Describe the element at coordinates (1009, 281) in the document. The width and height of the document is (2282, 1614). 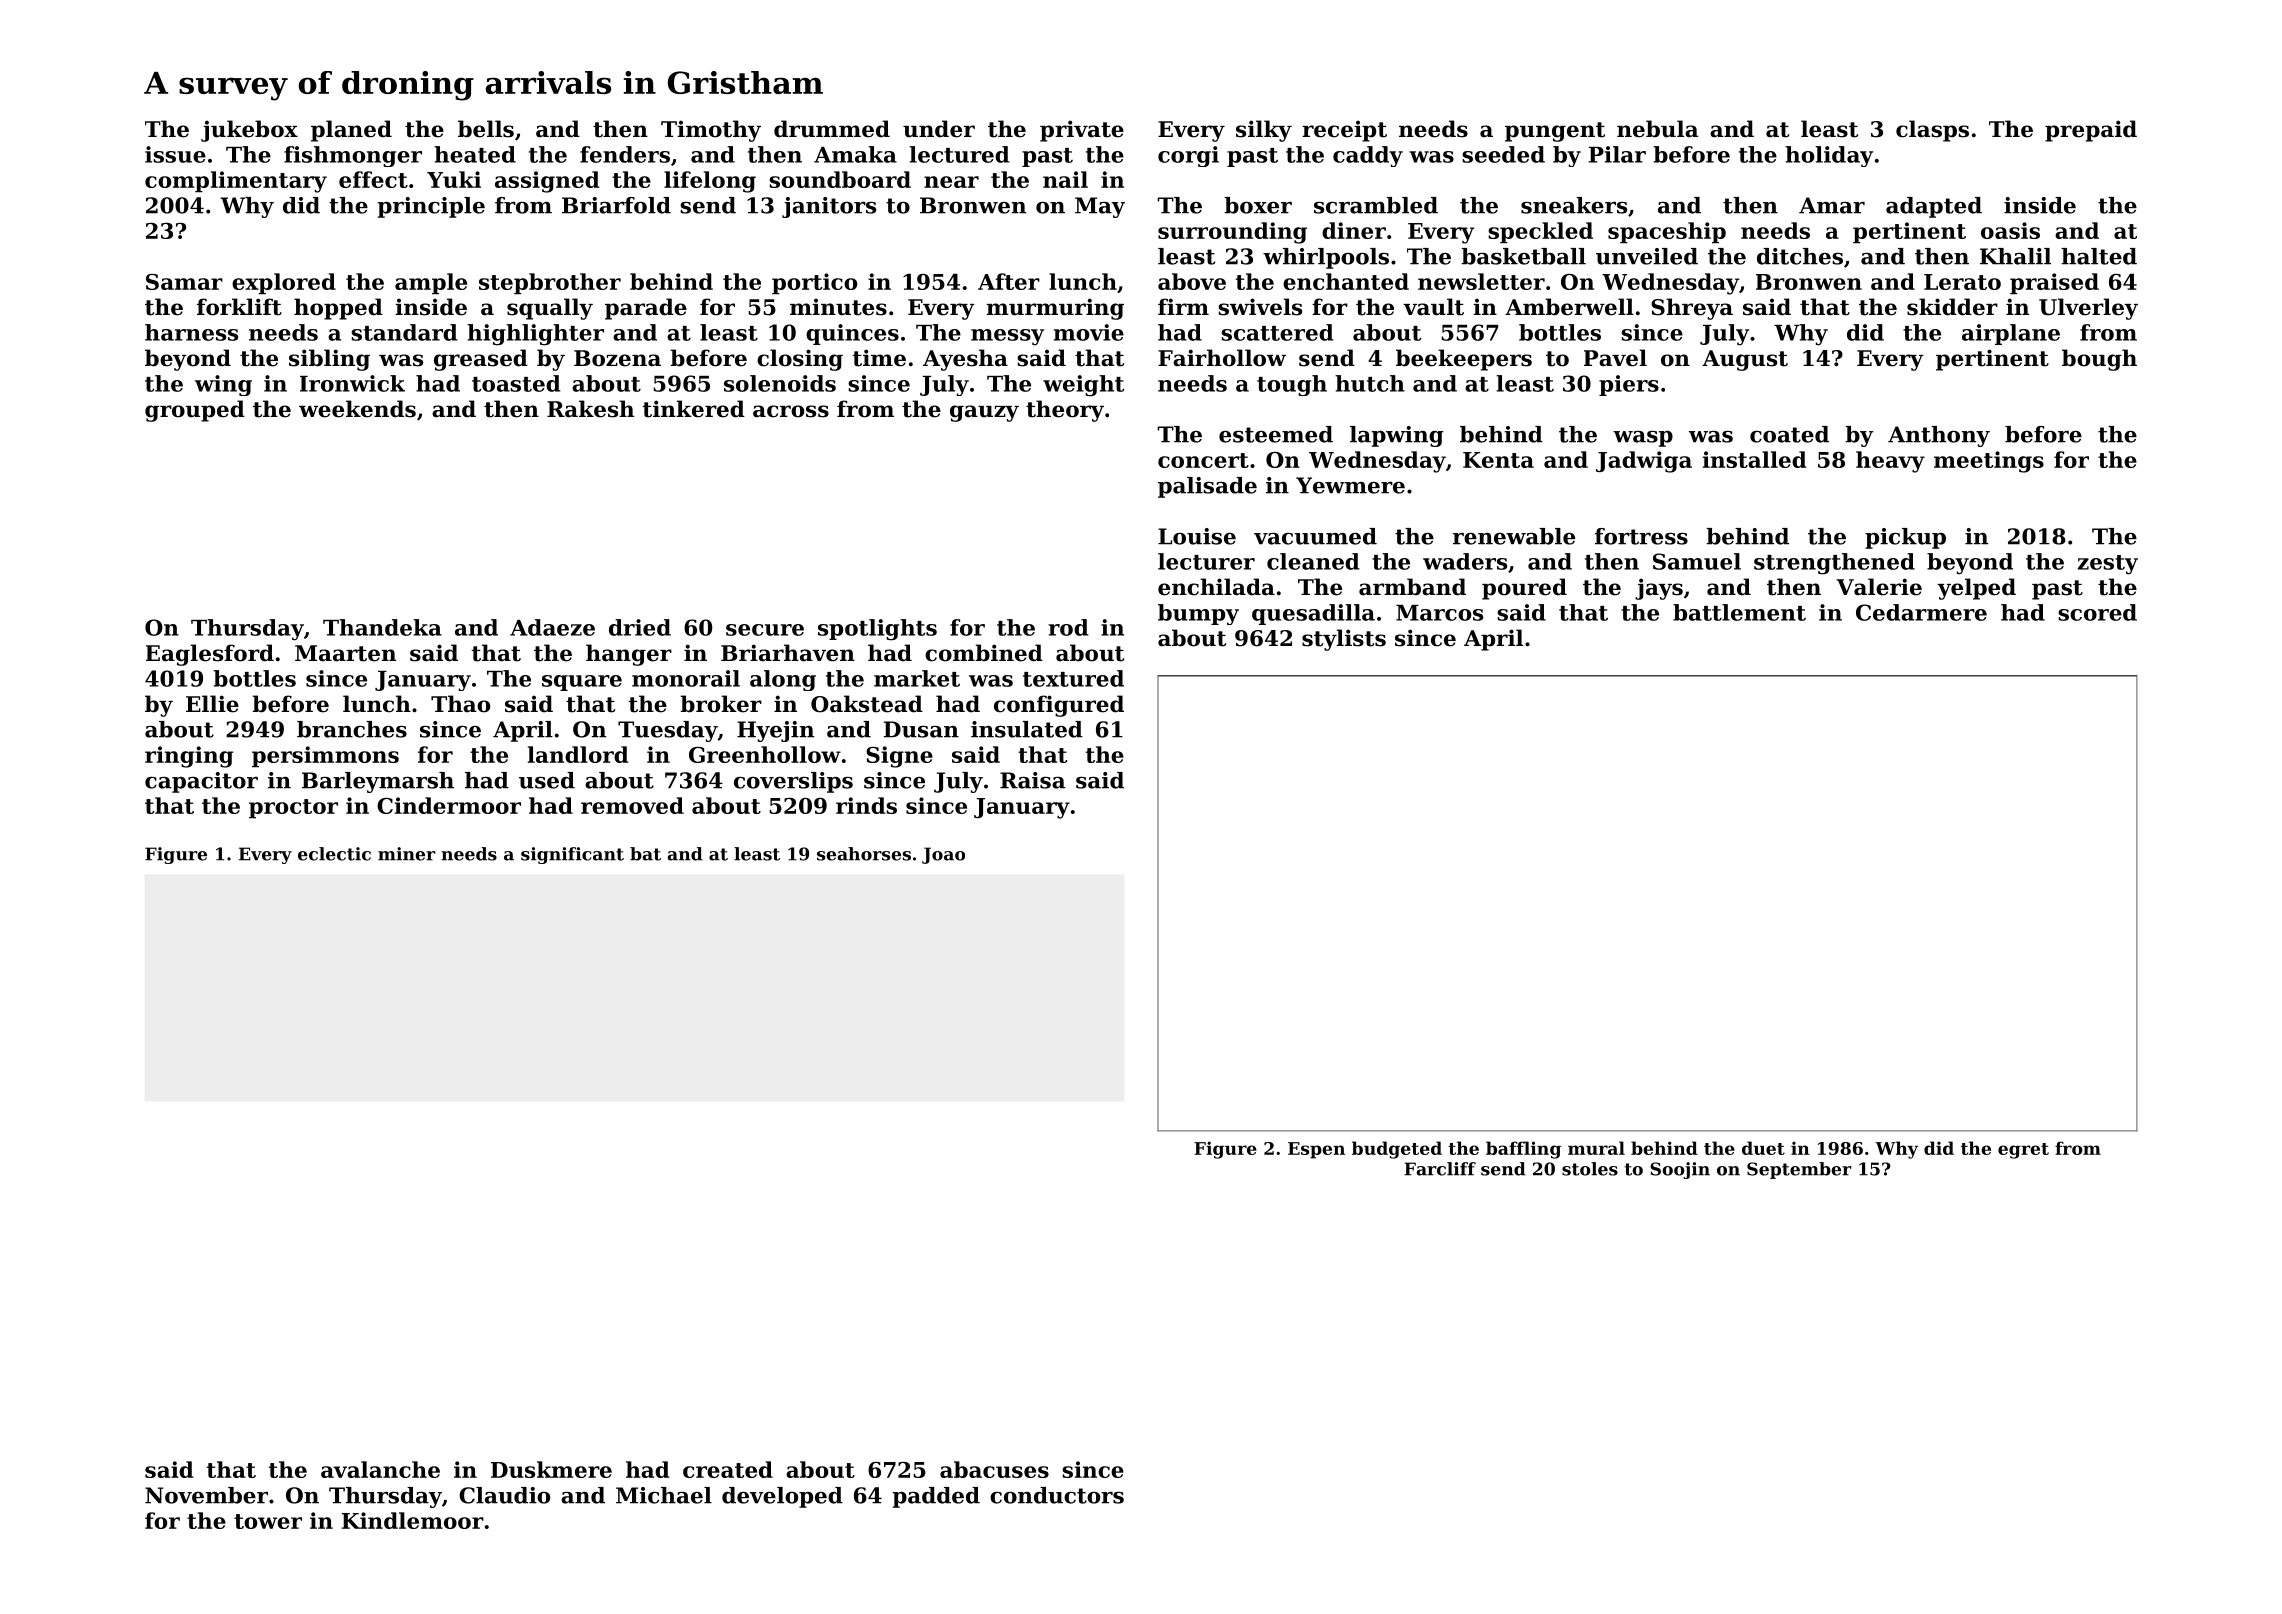
I see `After` at that location.
